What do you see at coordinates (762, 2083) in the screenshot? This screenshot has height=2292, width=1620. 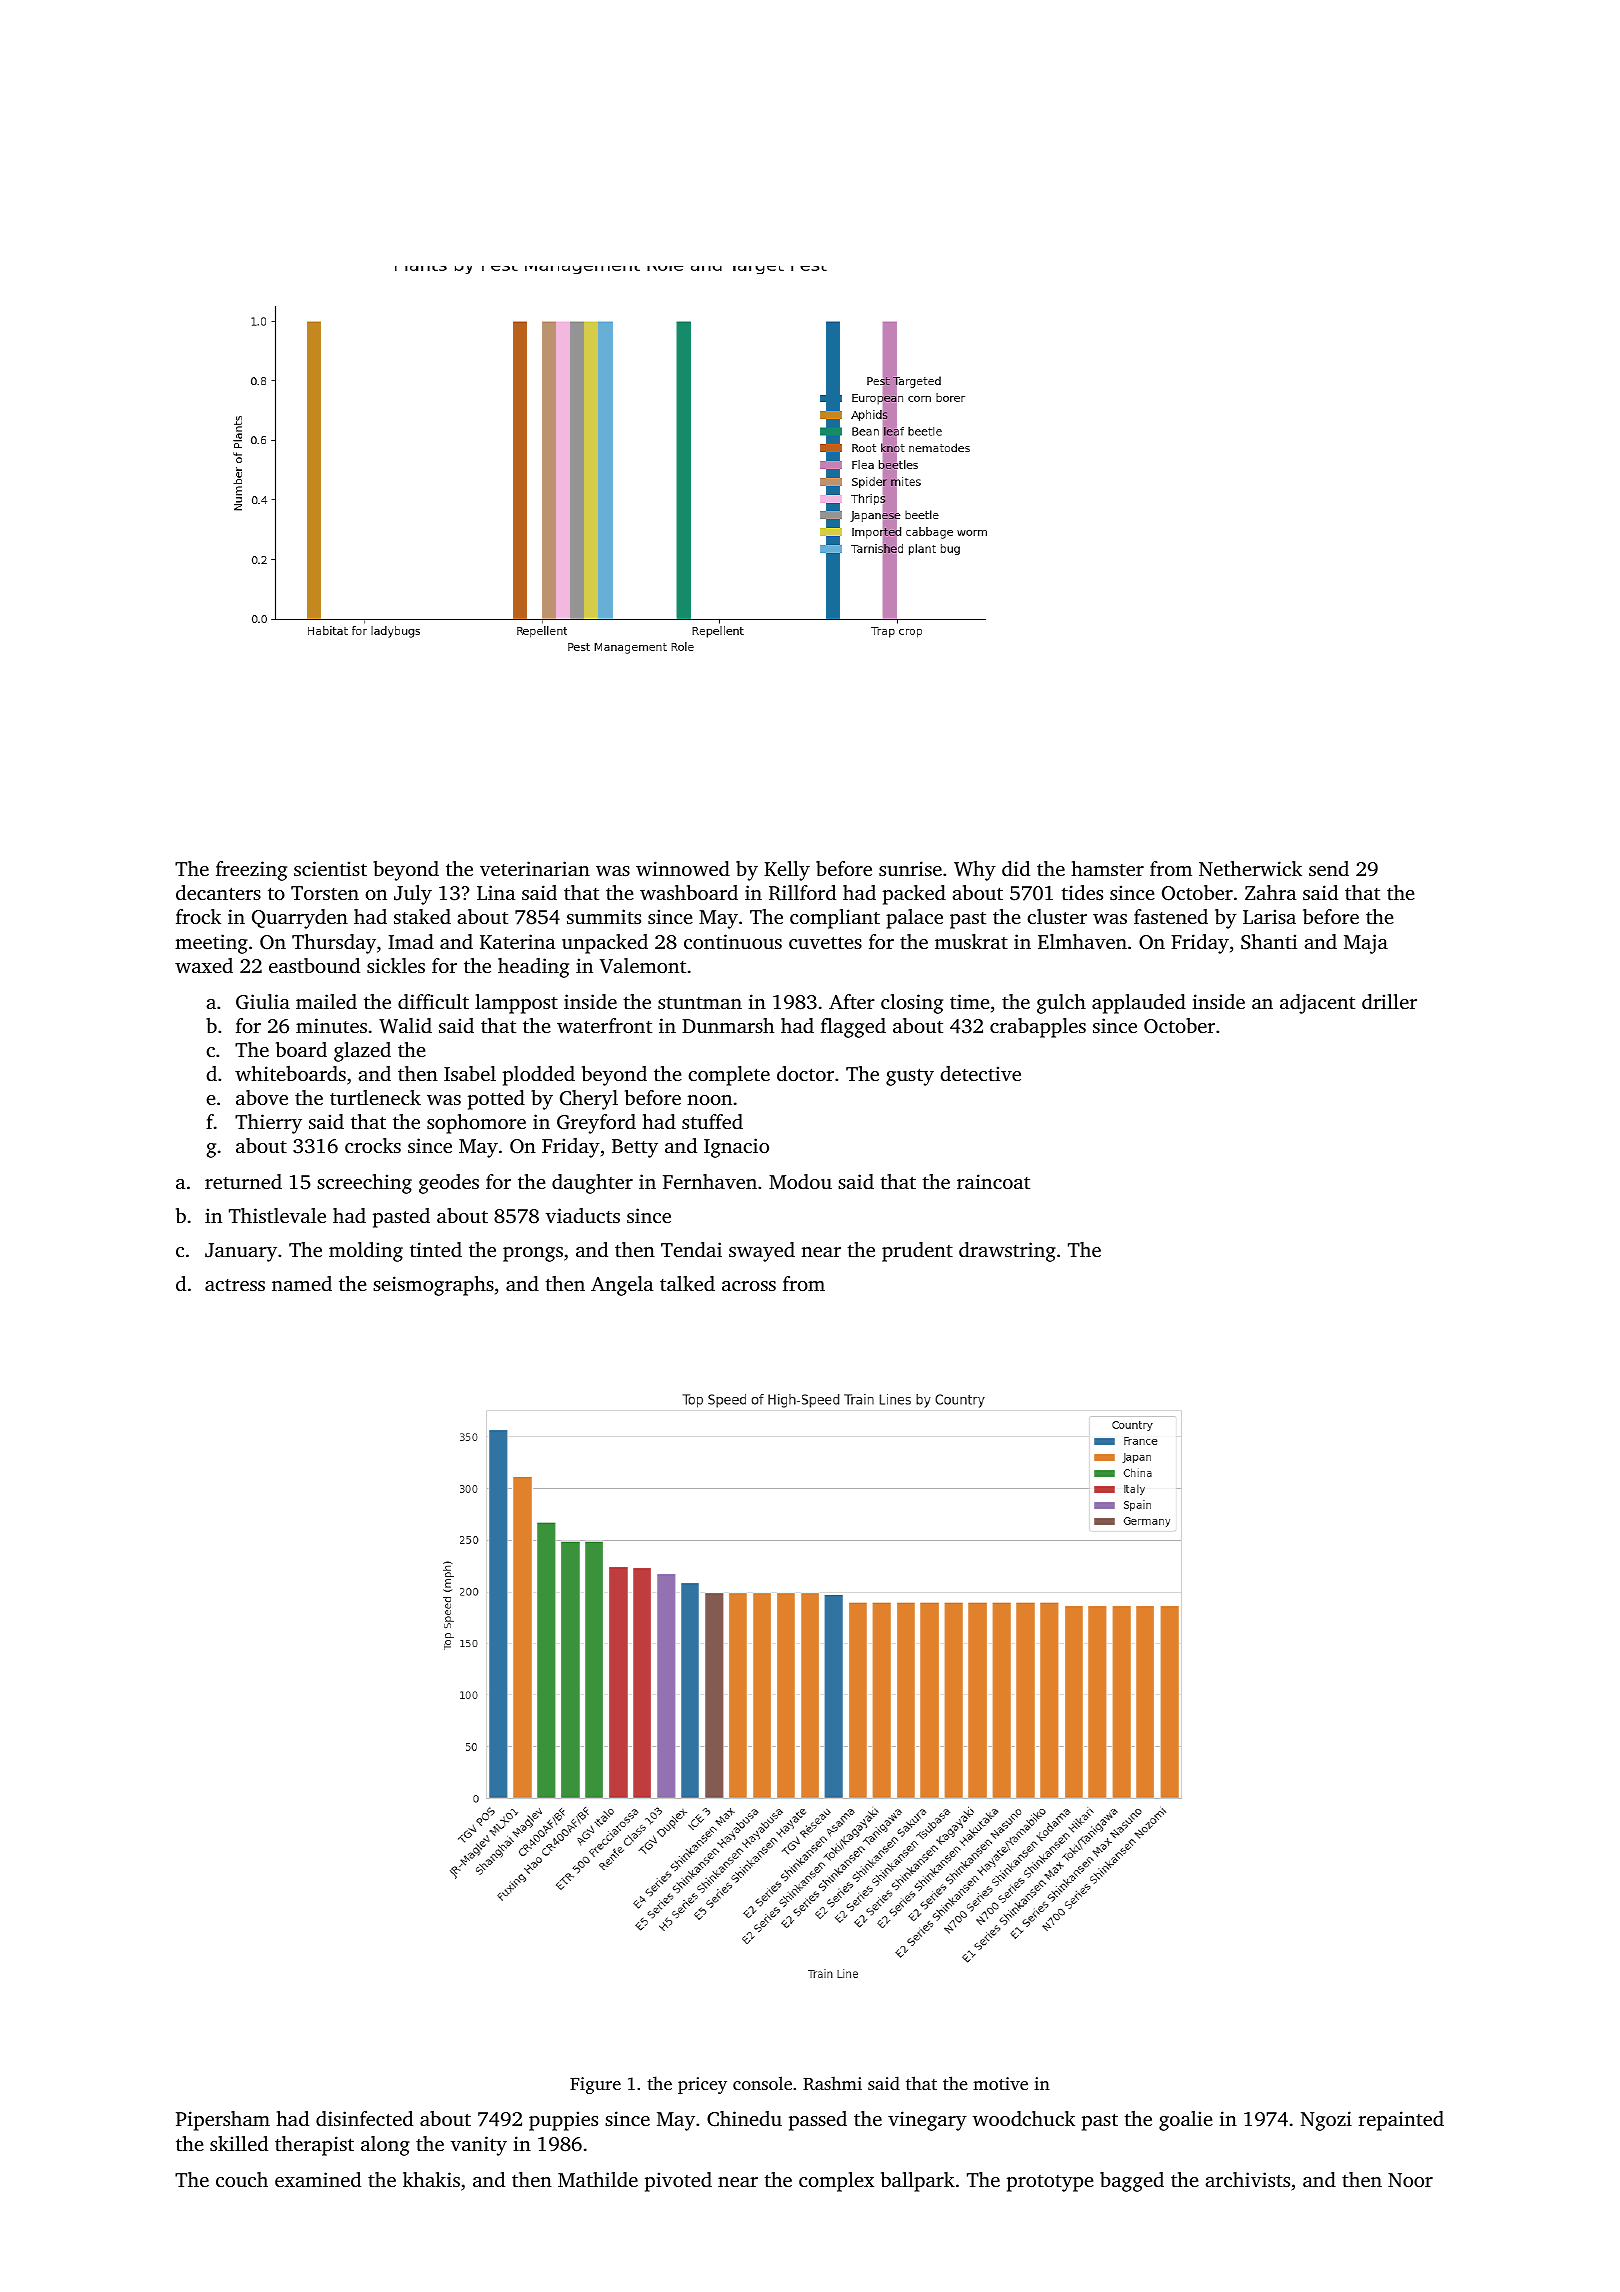 I see `console` at bounding box center [762, 2083].
